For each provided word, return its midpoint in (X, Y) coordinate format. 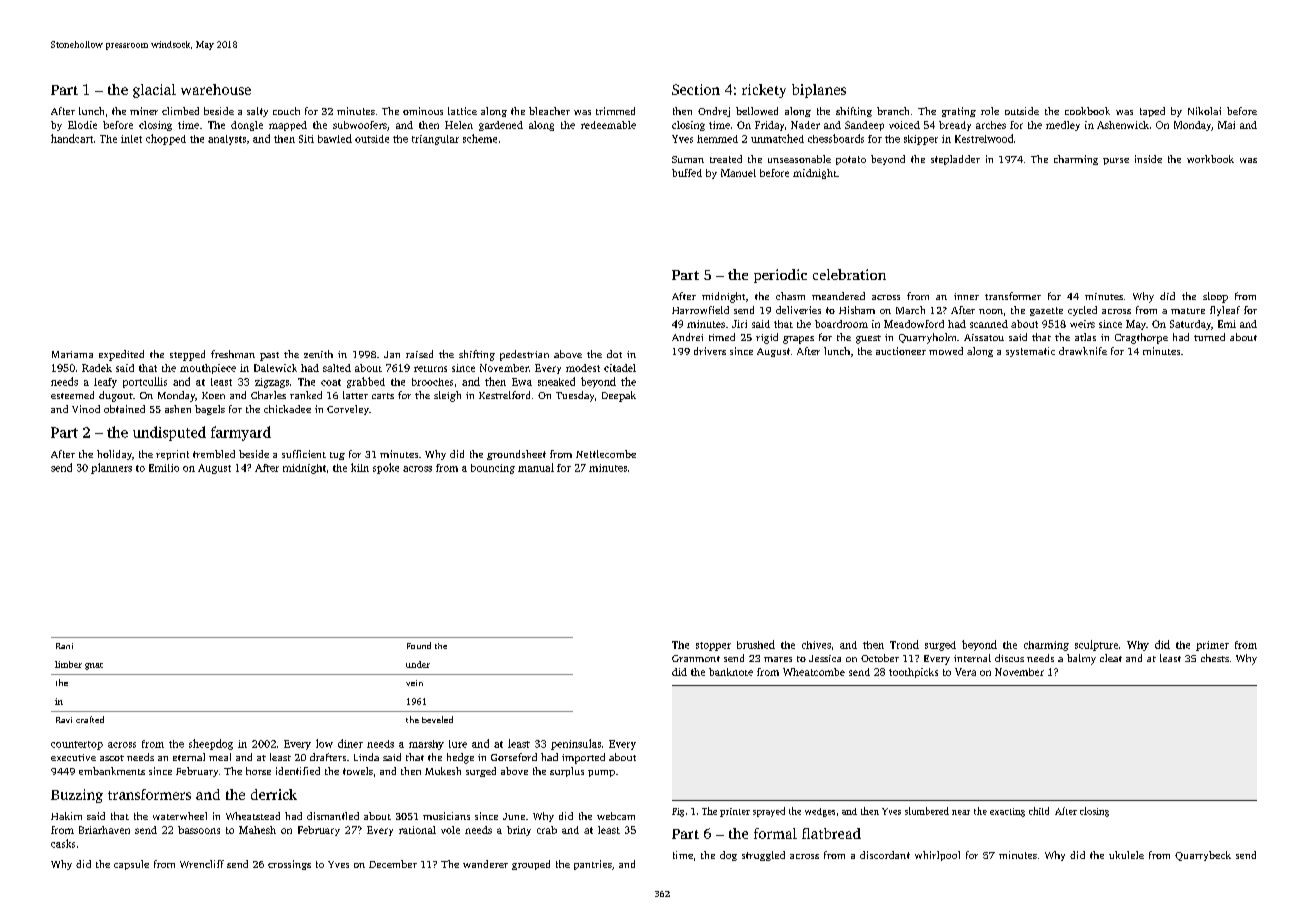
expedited (121, 355)
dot (614, 354)
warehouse (216, 89)
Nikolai (1204, 111)
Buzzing (77, 796)
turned (1209, 337)
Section (696, 89)
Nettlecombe (606, 454)
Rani (64, 646)
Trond (904, 644)
